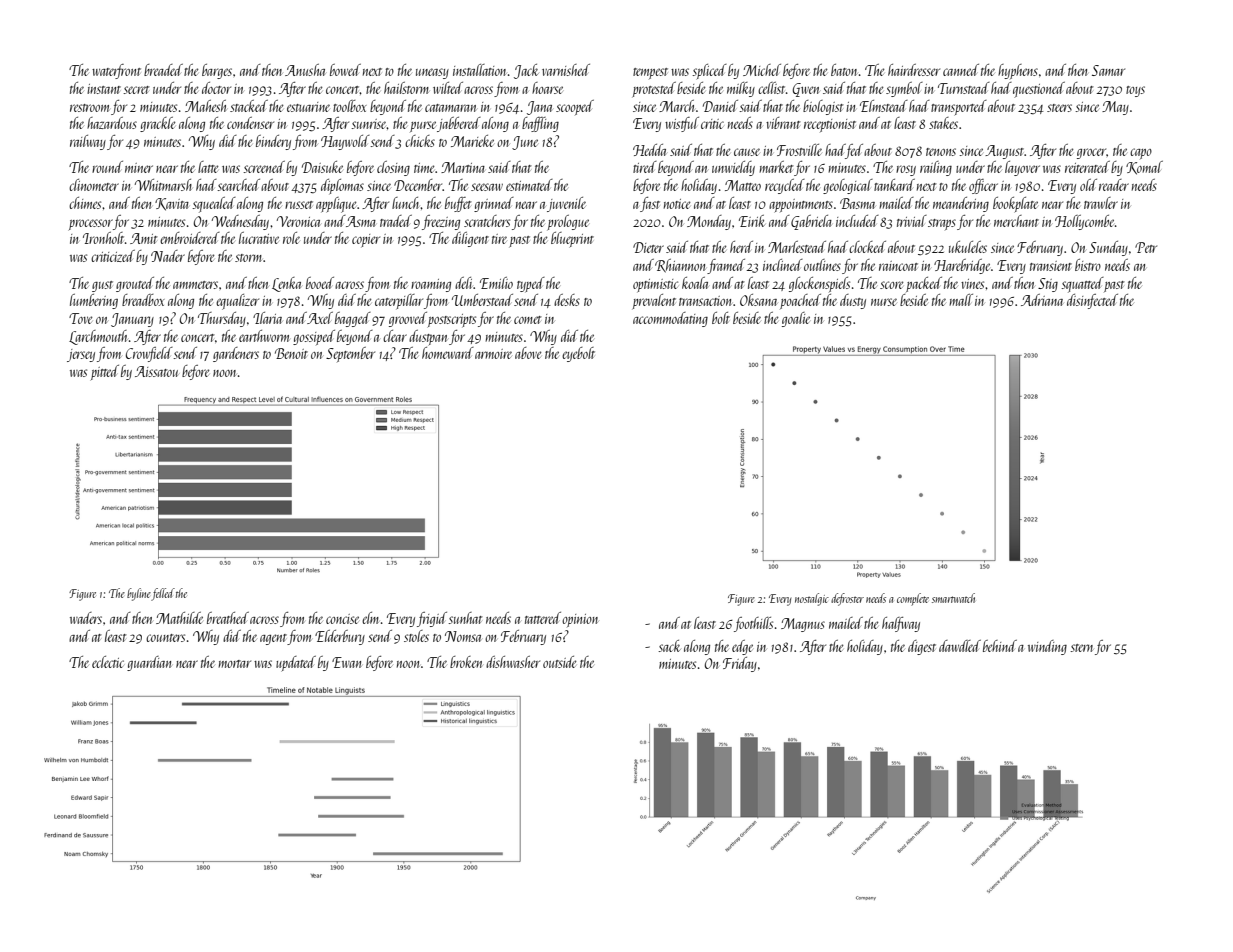 This document has height=952, width=1233. Describe the element at coordinates (1081, 648) in the document. I see `stern` at that location.
